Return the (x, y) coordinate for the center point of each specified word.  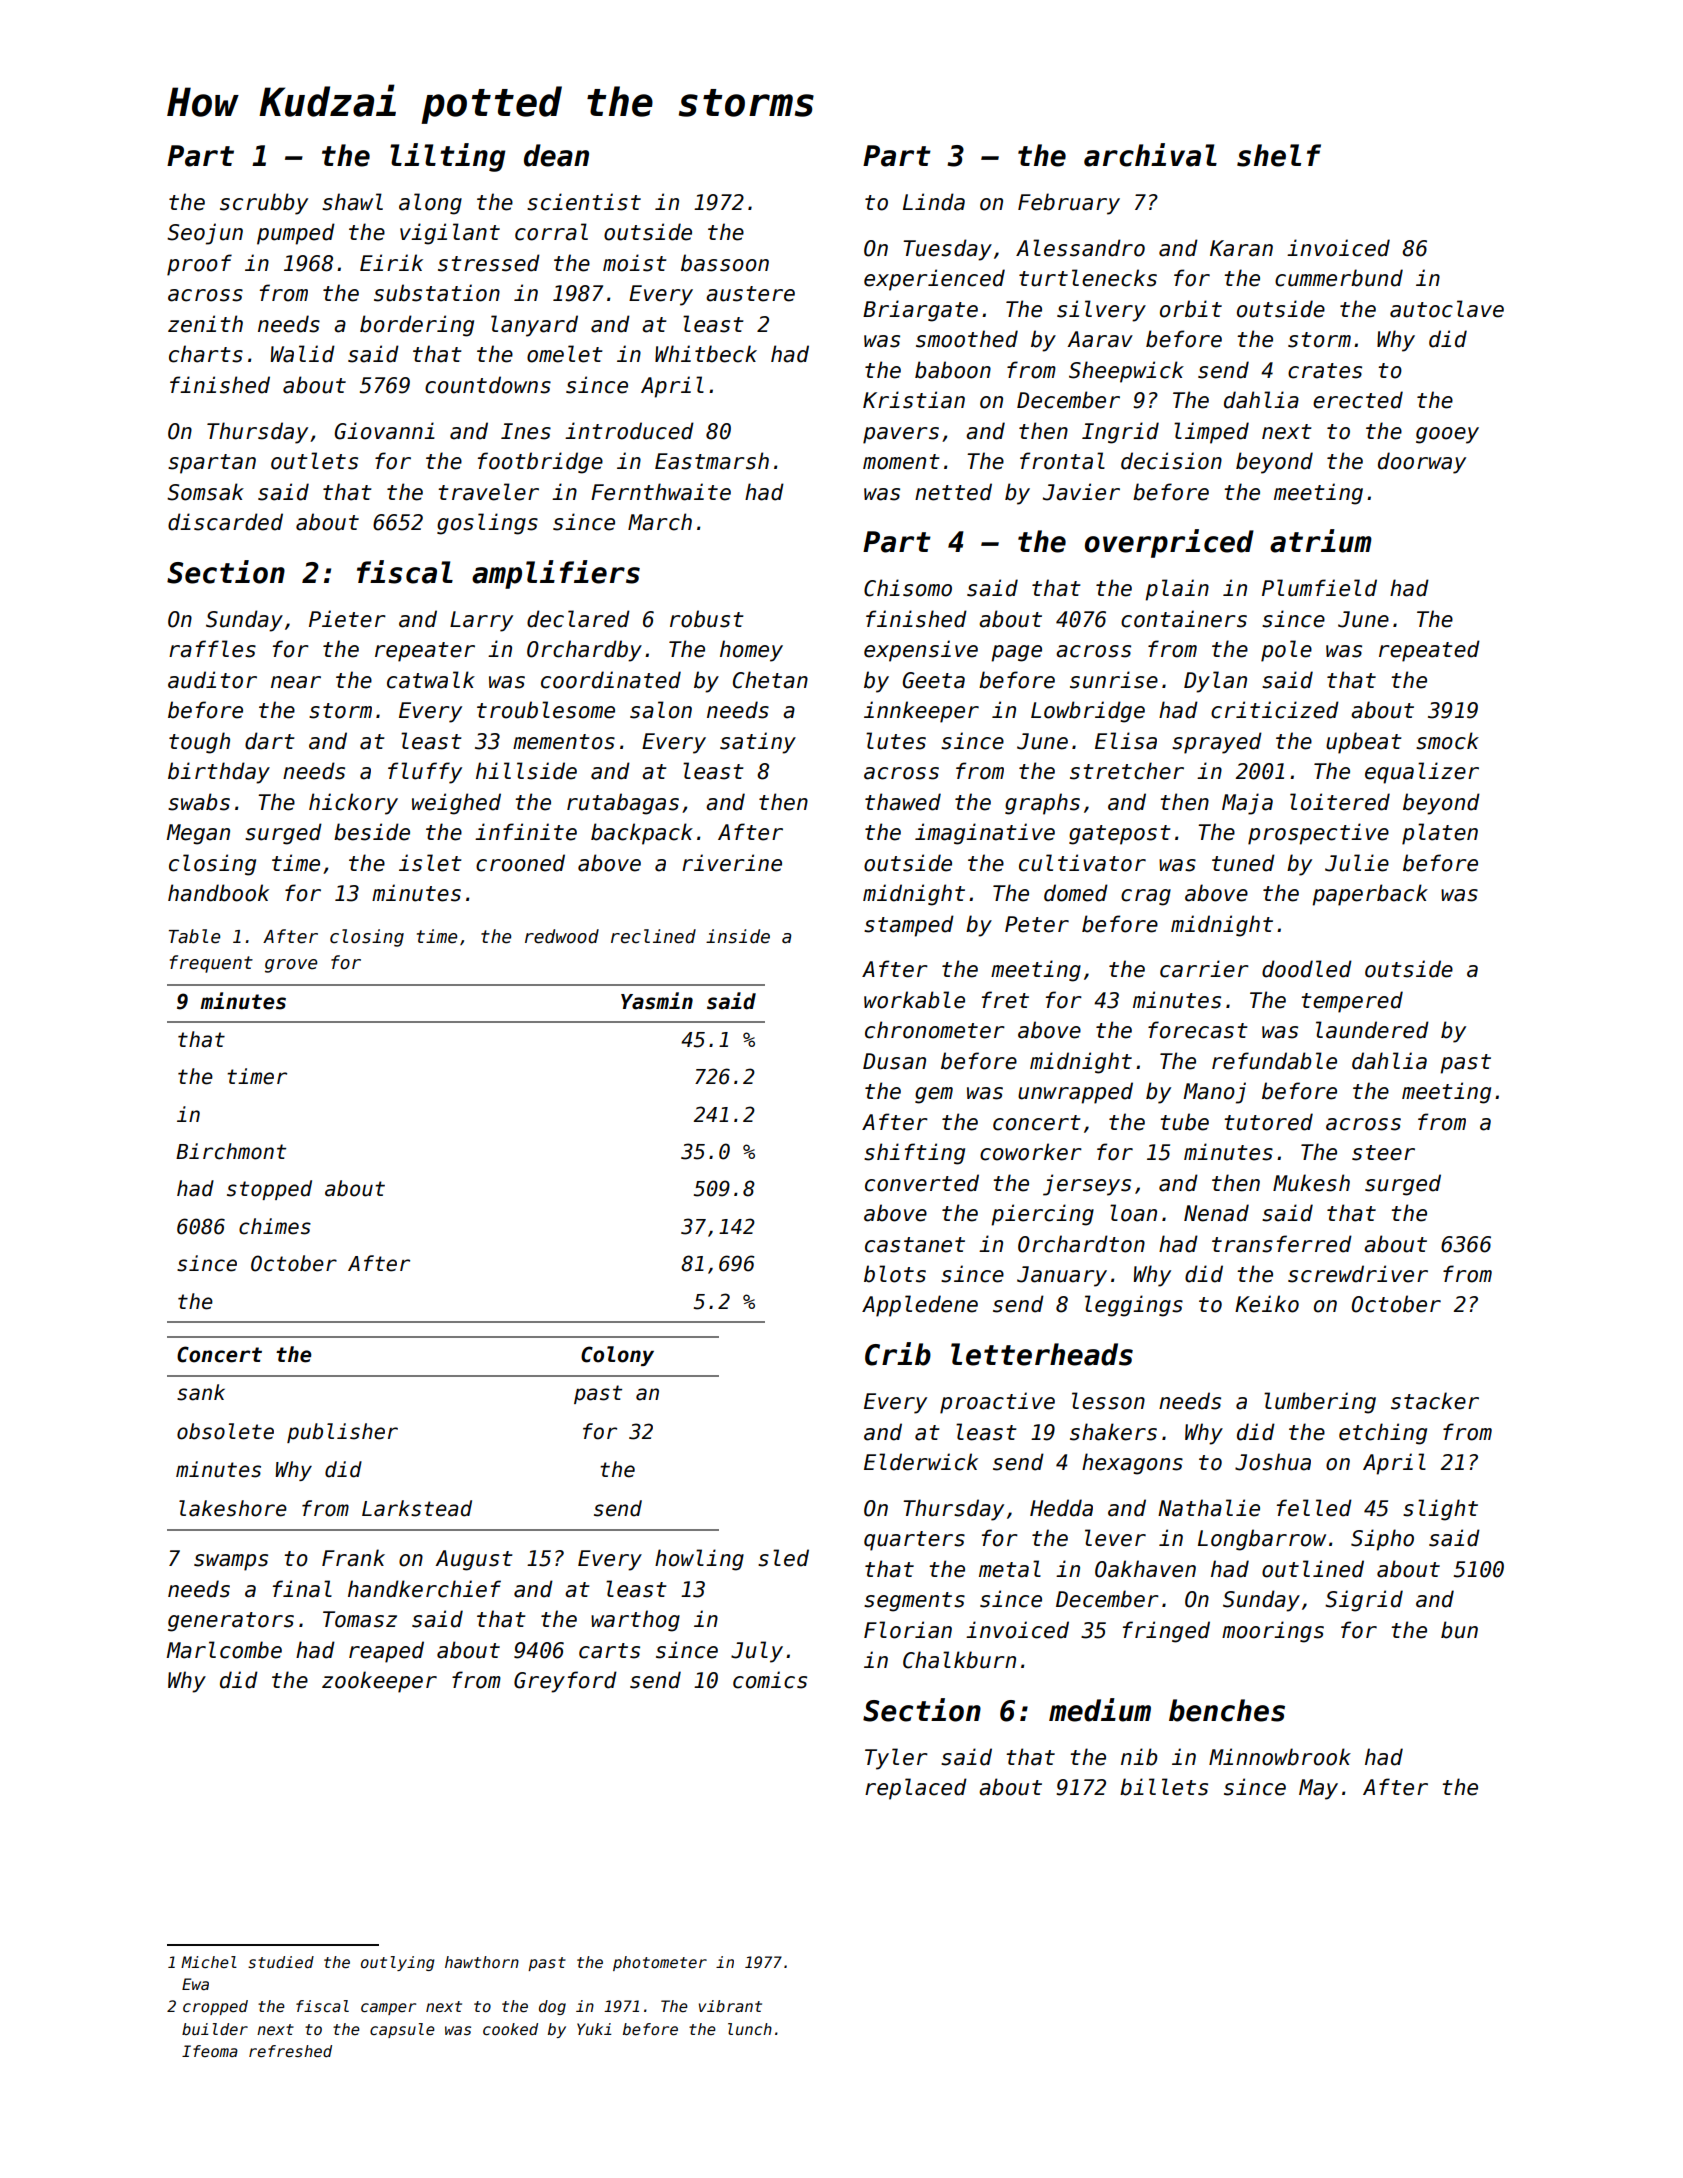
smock (1447, 741)
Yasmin (657, 1001)
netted (953, 492)
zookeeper (379, 1682)
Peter (1037, 924)
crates (1325, 371)
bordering (417, 326)
